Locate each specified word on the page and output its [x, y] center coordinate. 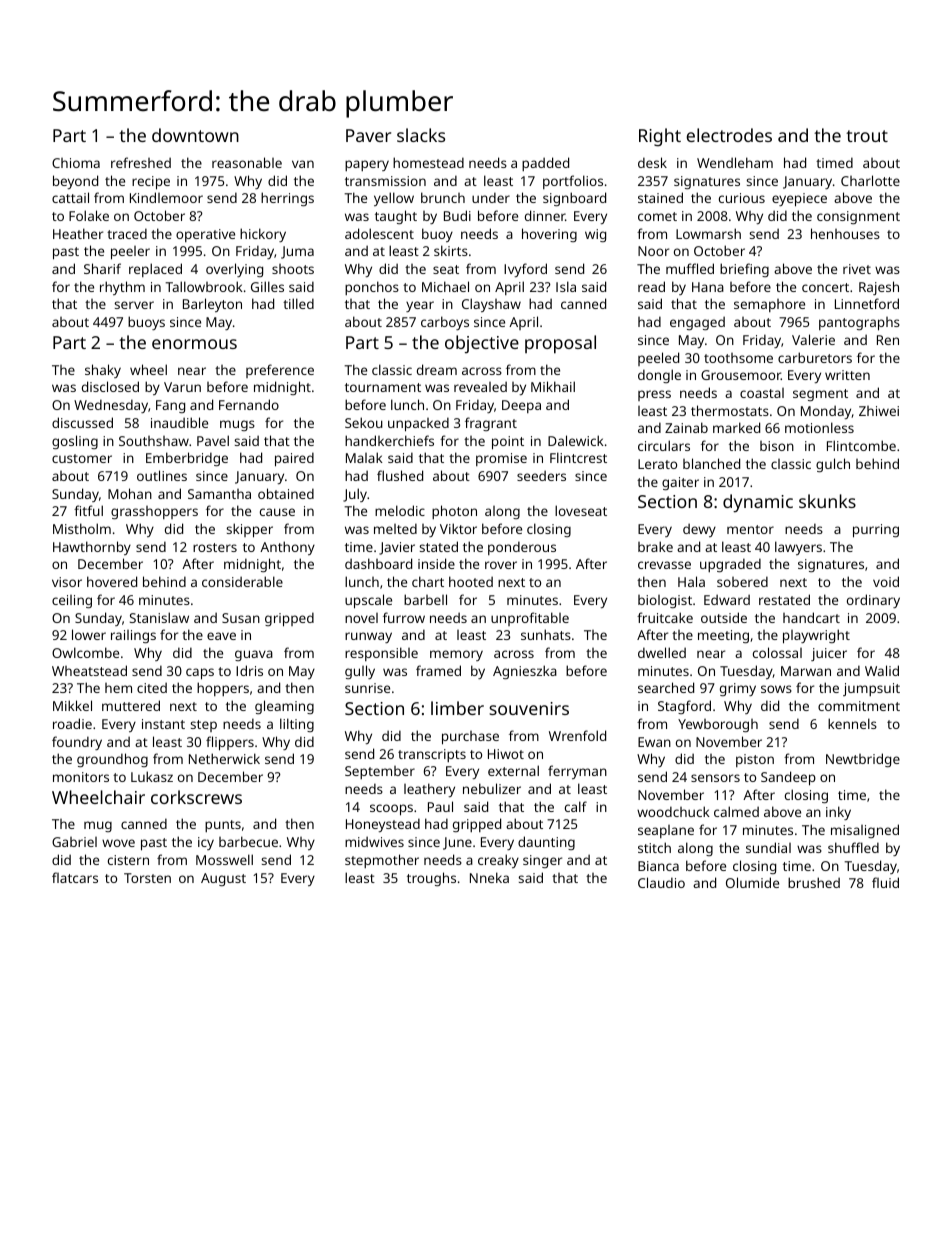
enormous [194, 344]
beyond [75, 182]
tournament [383, 387]
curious [742, 198]
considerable [242, 581]
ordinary [873, 601]
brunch [443, 197]
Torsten [147, 878]
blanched [711, 463]
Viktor [458, 528]
